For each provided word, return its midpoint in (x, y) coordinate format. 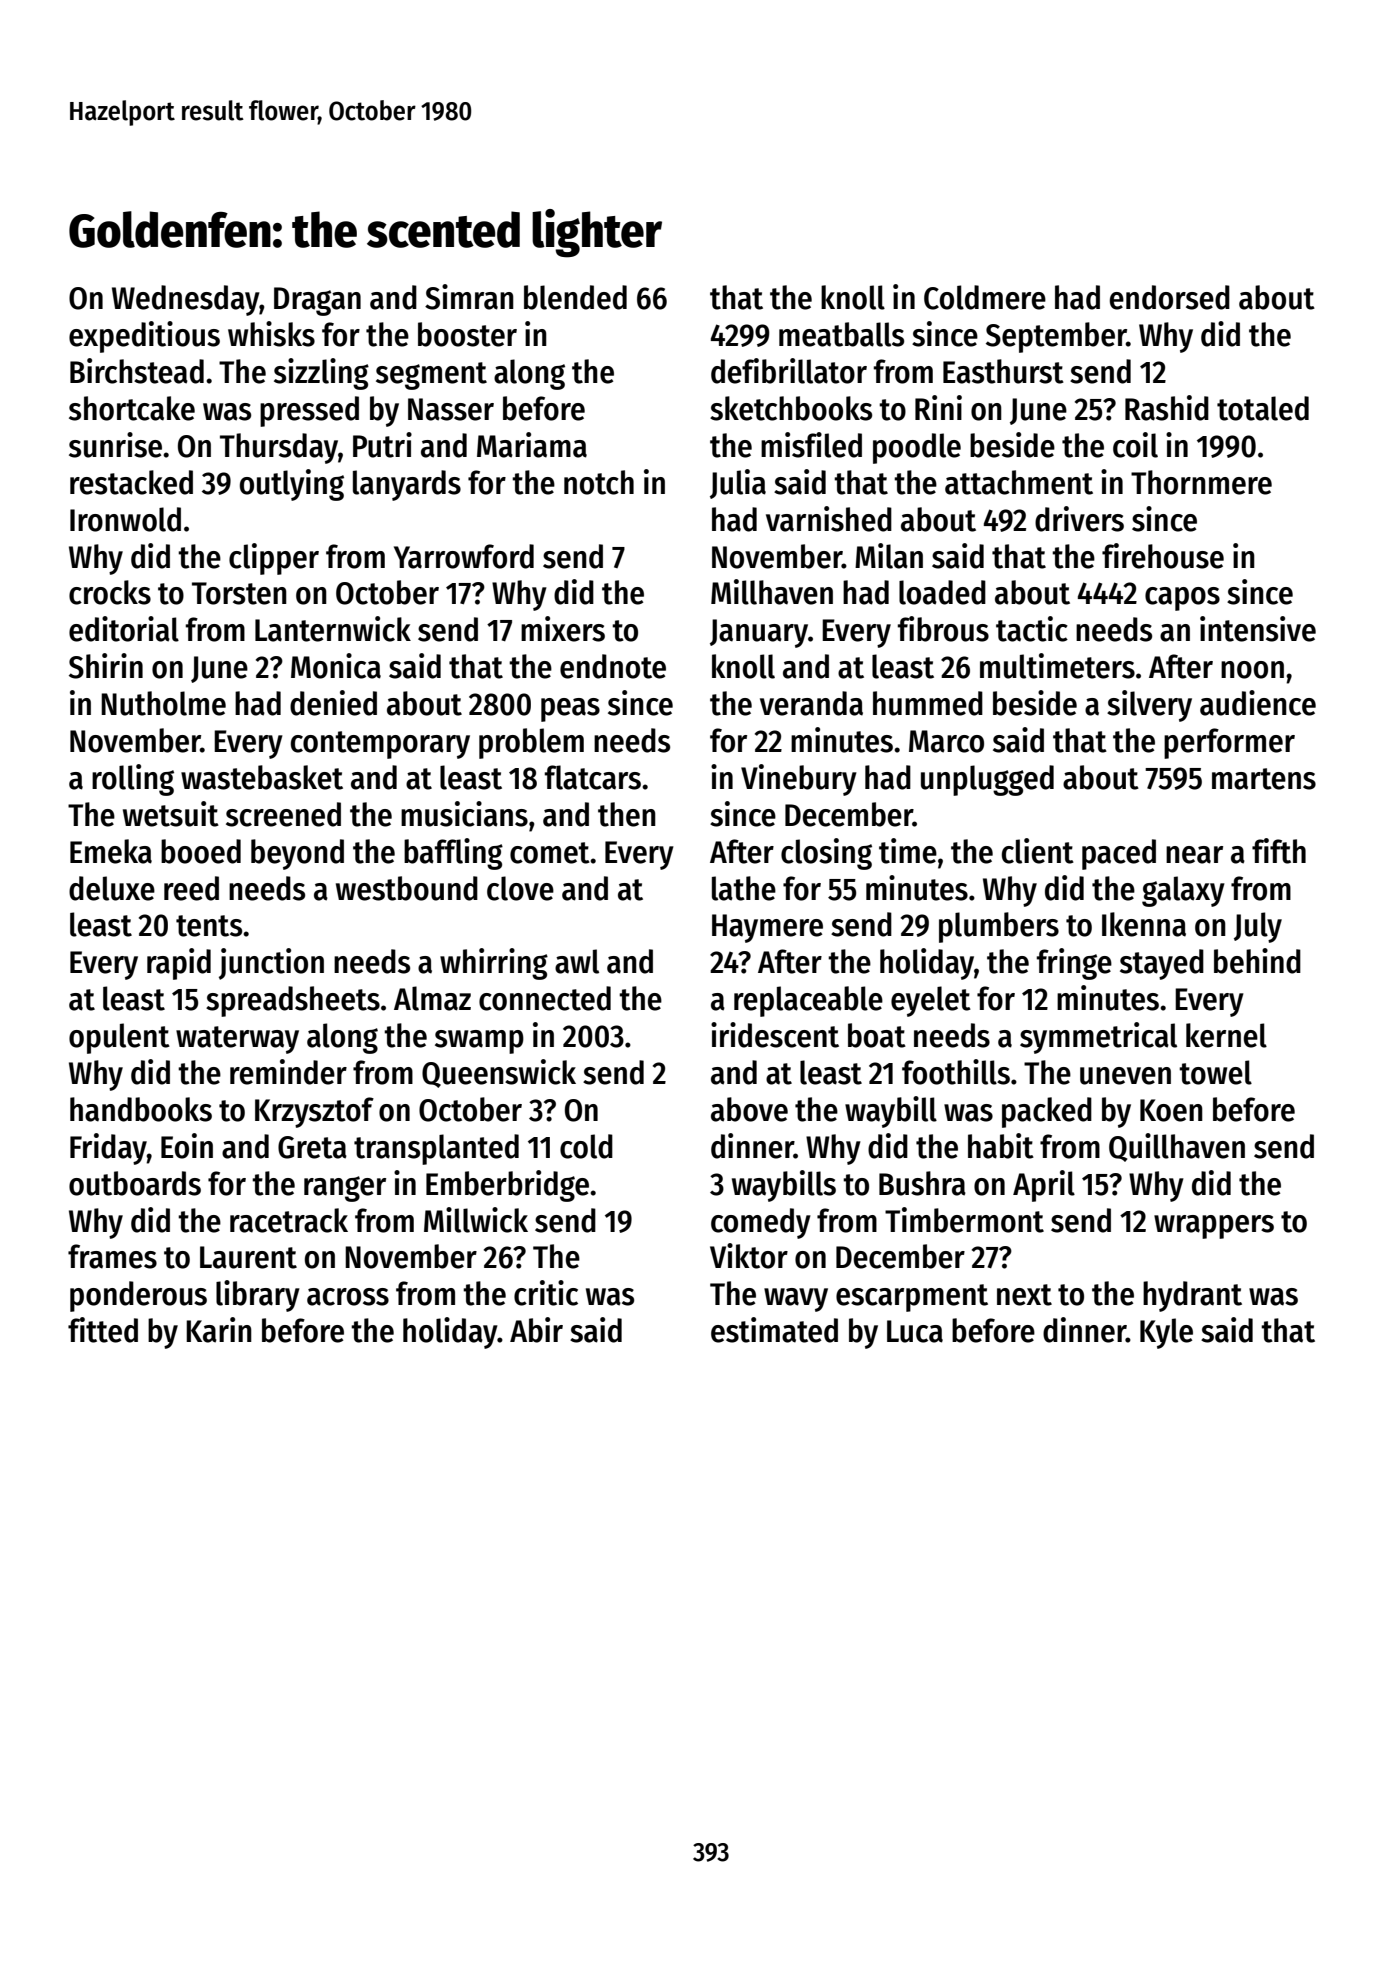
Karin (219, 1330)
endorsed (1170, 297)
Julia (738, 484)
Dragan (317, 301)
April (1044, 1186)
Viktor (749, 1256)
